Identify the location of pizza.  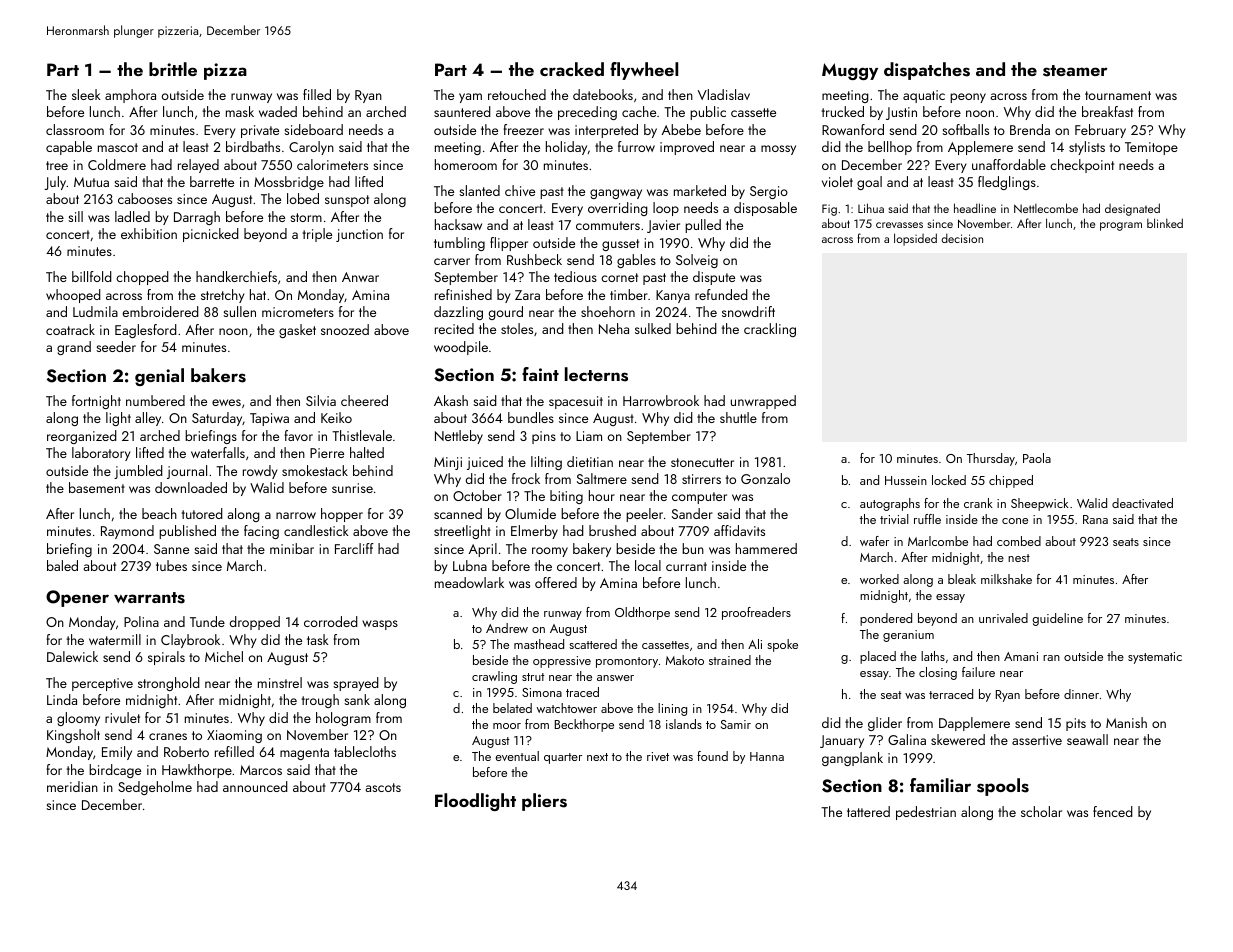
(225, 71).
